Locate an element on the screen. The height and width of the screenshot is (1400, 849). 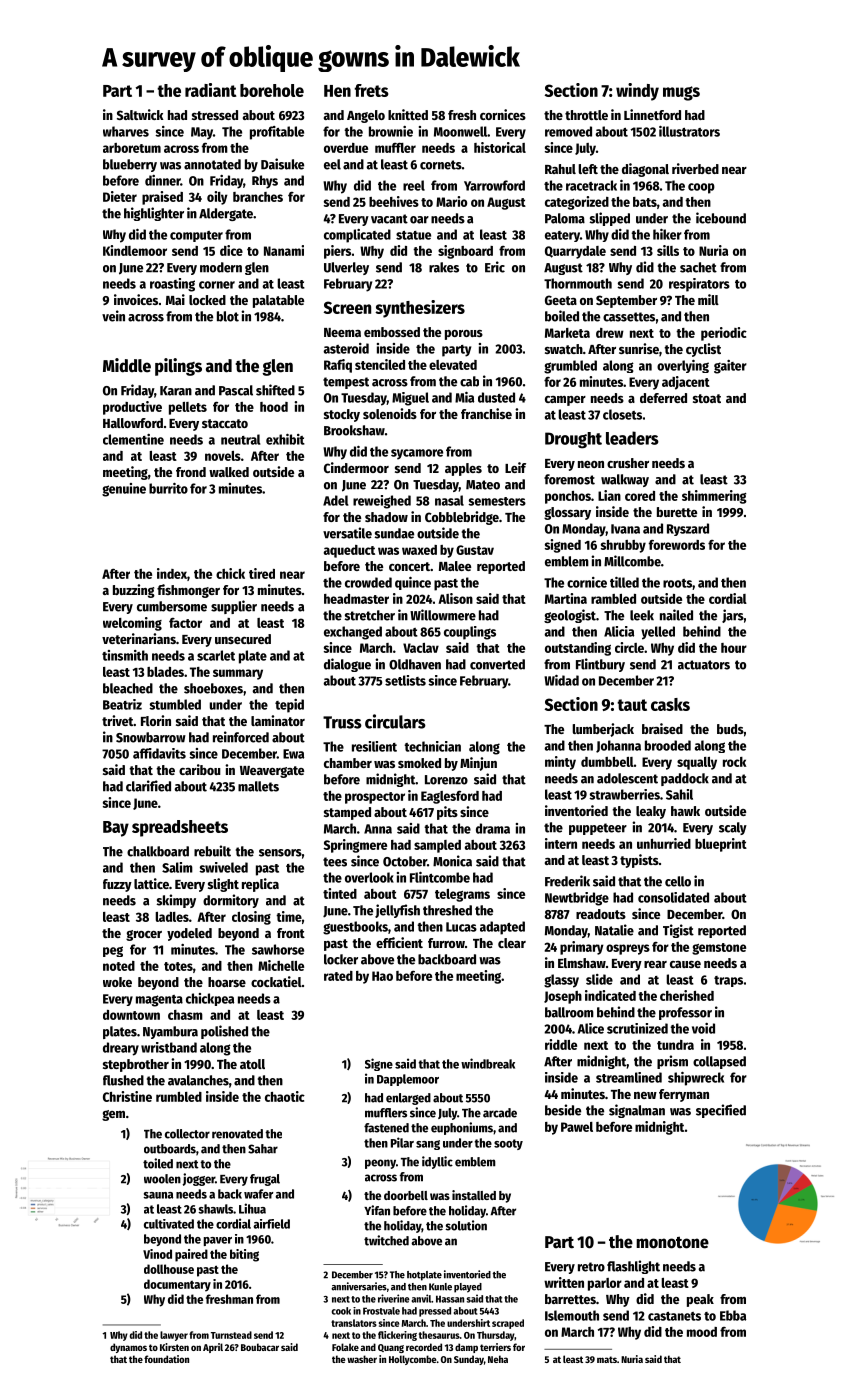
welcoming is located at coordinates (132, 624).
